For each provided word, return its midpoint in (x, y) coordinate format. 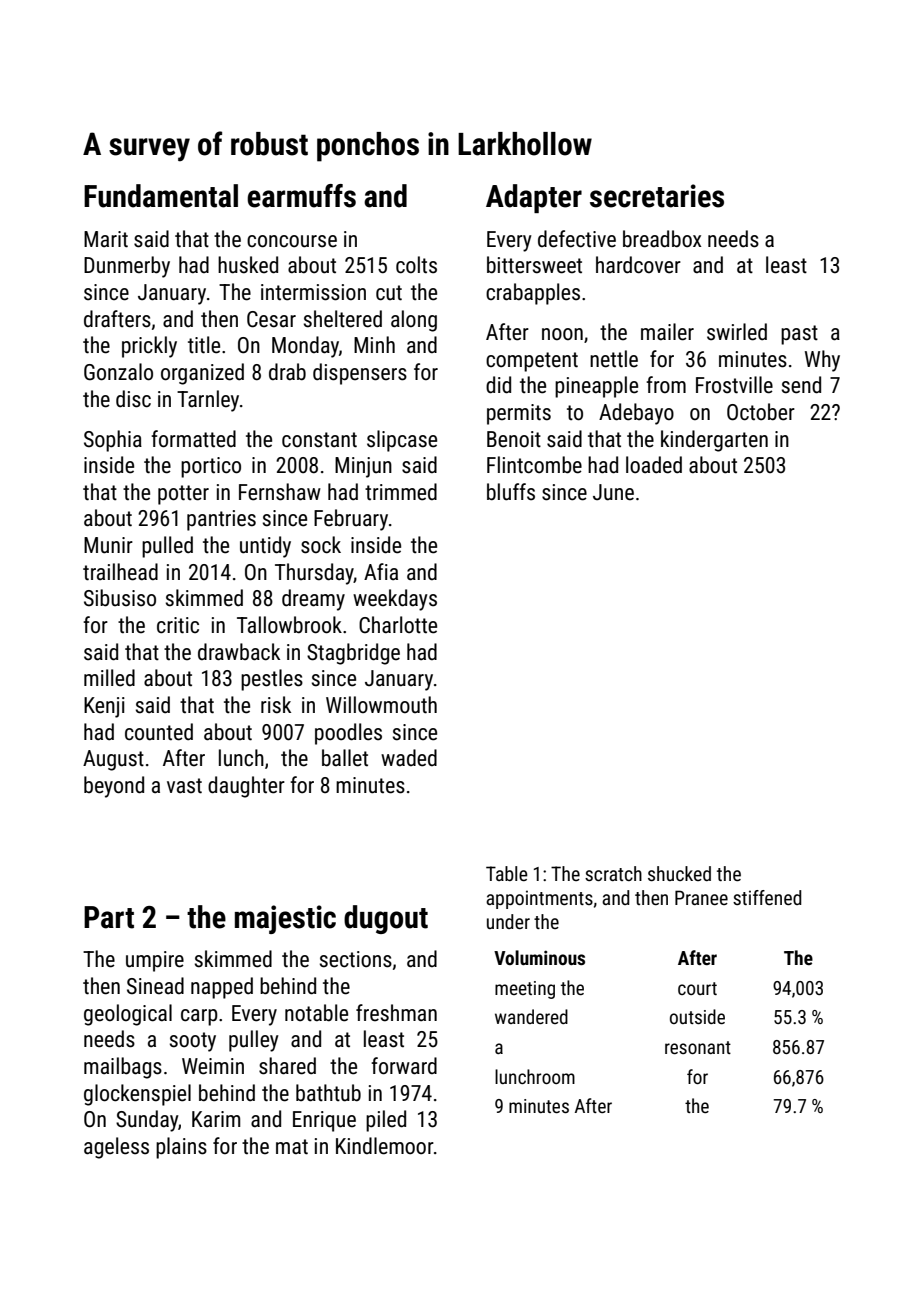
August (113, 760)
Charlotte (398, 625)
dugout (386, 919)
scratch (613, 873)
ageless (116, 1148)
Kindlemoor (385, 1146)
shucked (679, 873)
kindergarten (714, 441)
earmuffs (301, 196)
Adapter (534, 198)
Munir (108, 545)
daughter (246, 787)
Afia (381, 571)
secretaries (657, 196)
